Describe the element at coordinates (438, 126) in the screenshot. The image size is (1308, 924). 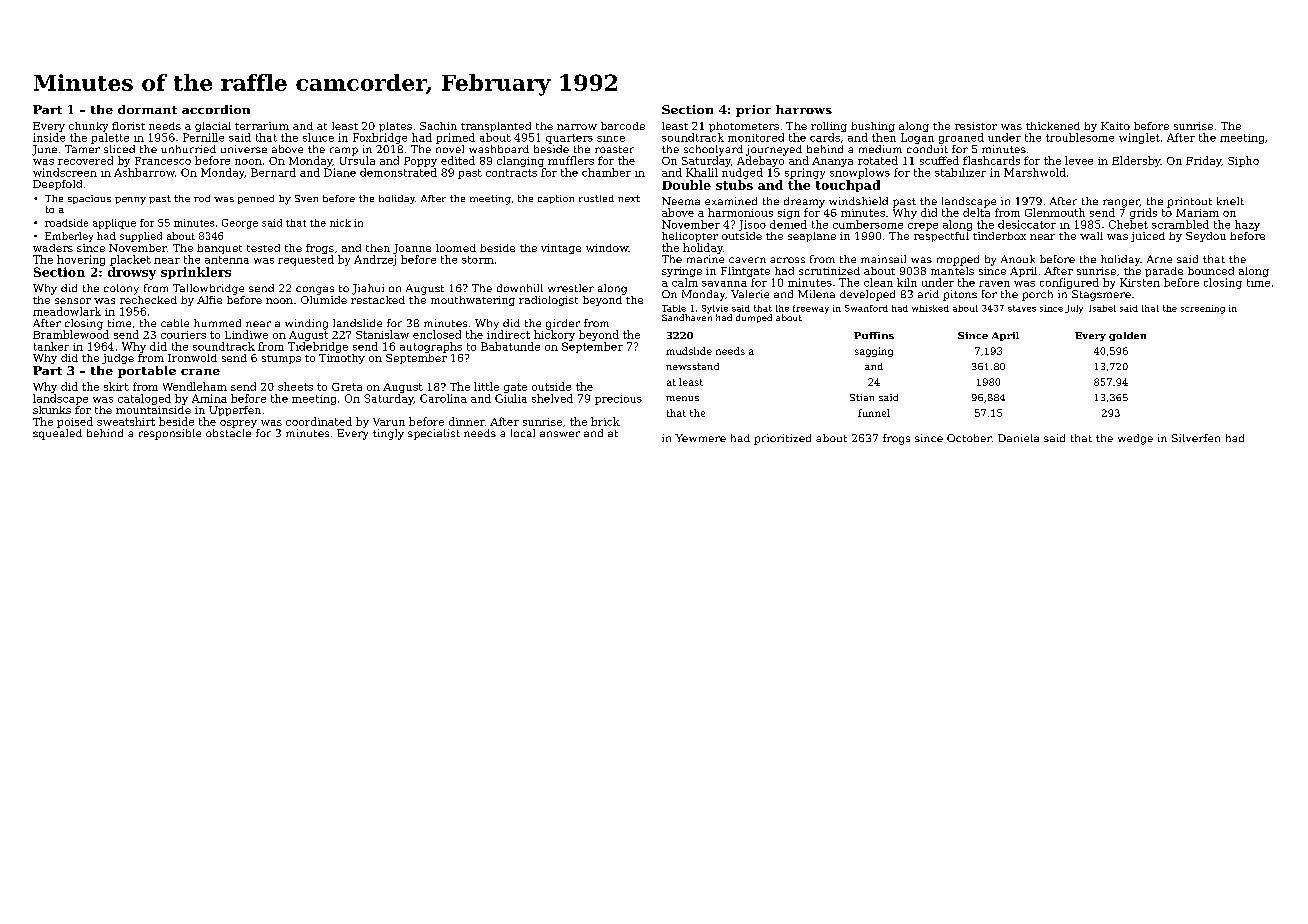
I see `Sachin` at that location.
